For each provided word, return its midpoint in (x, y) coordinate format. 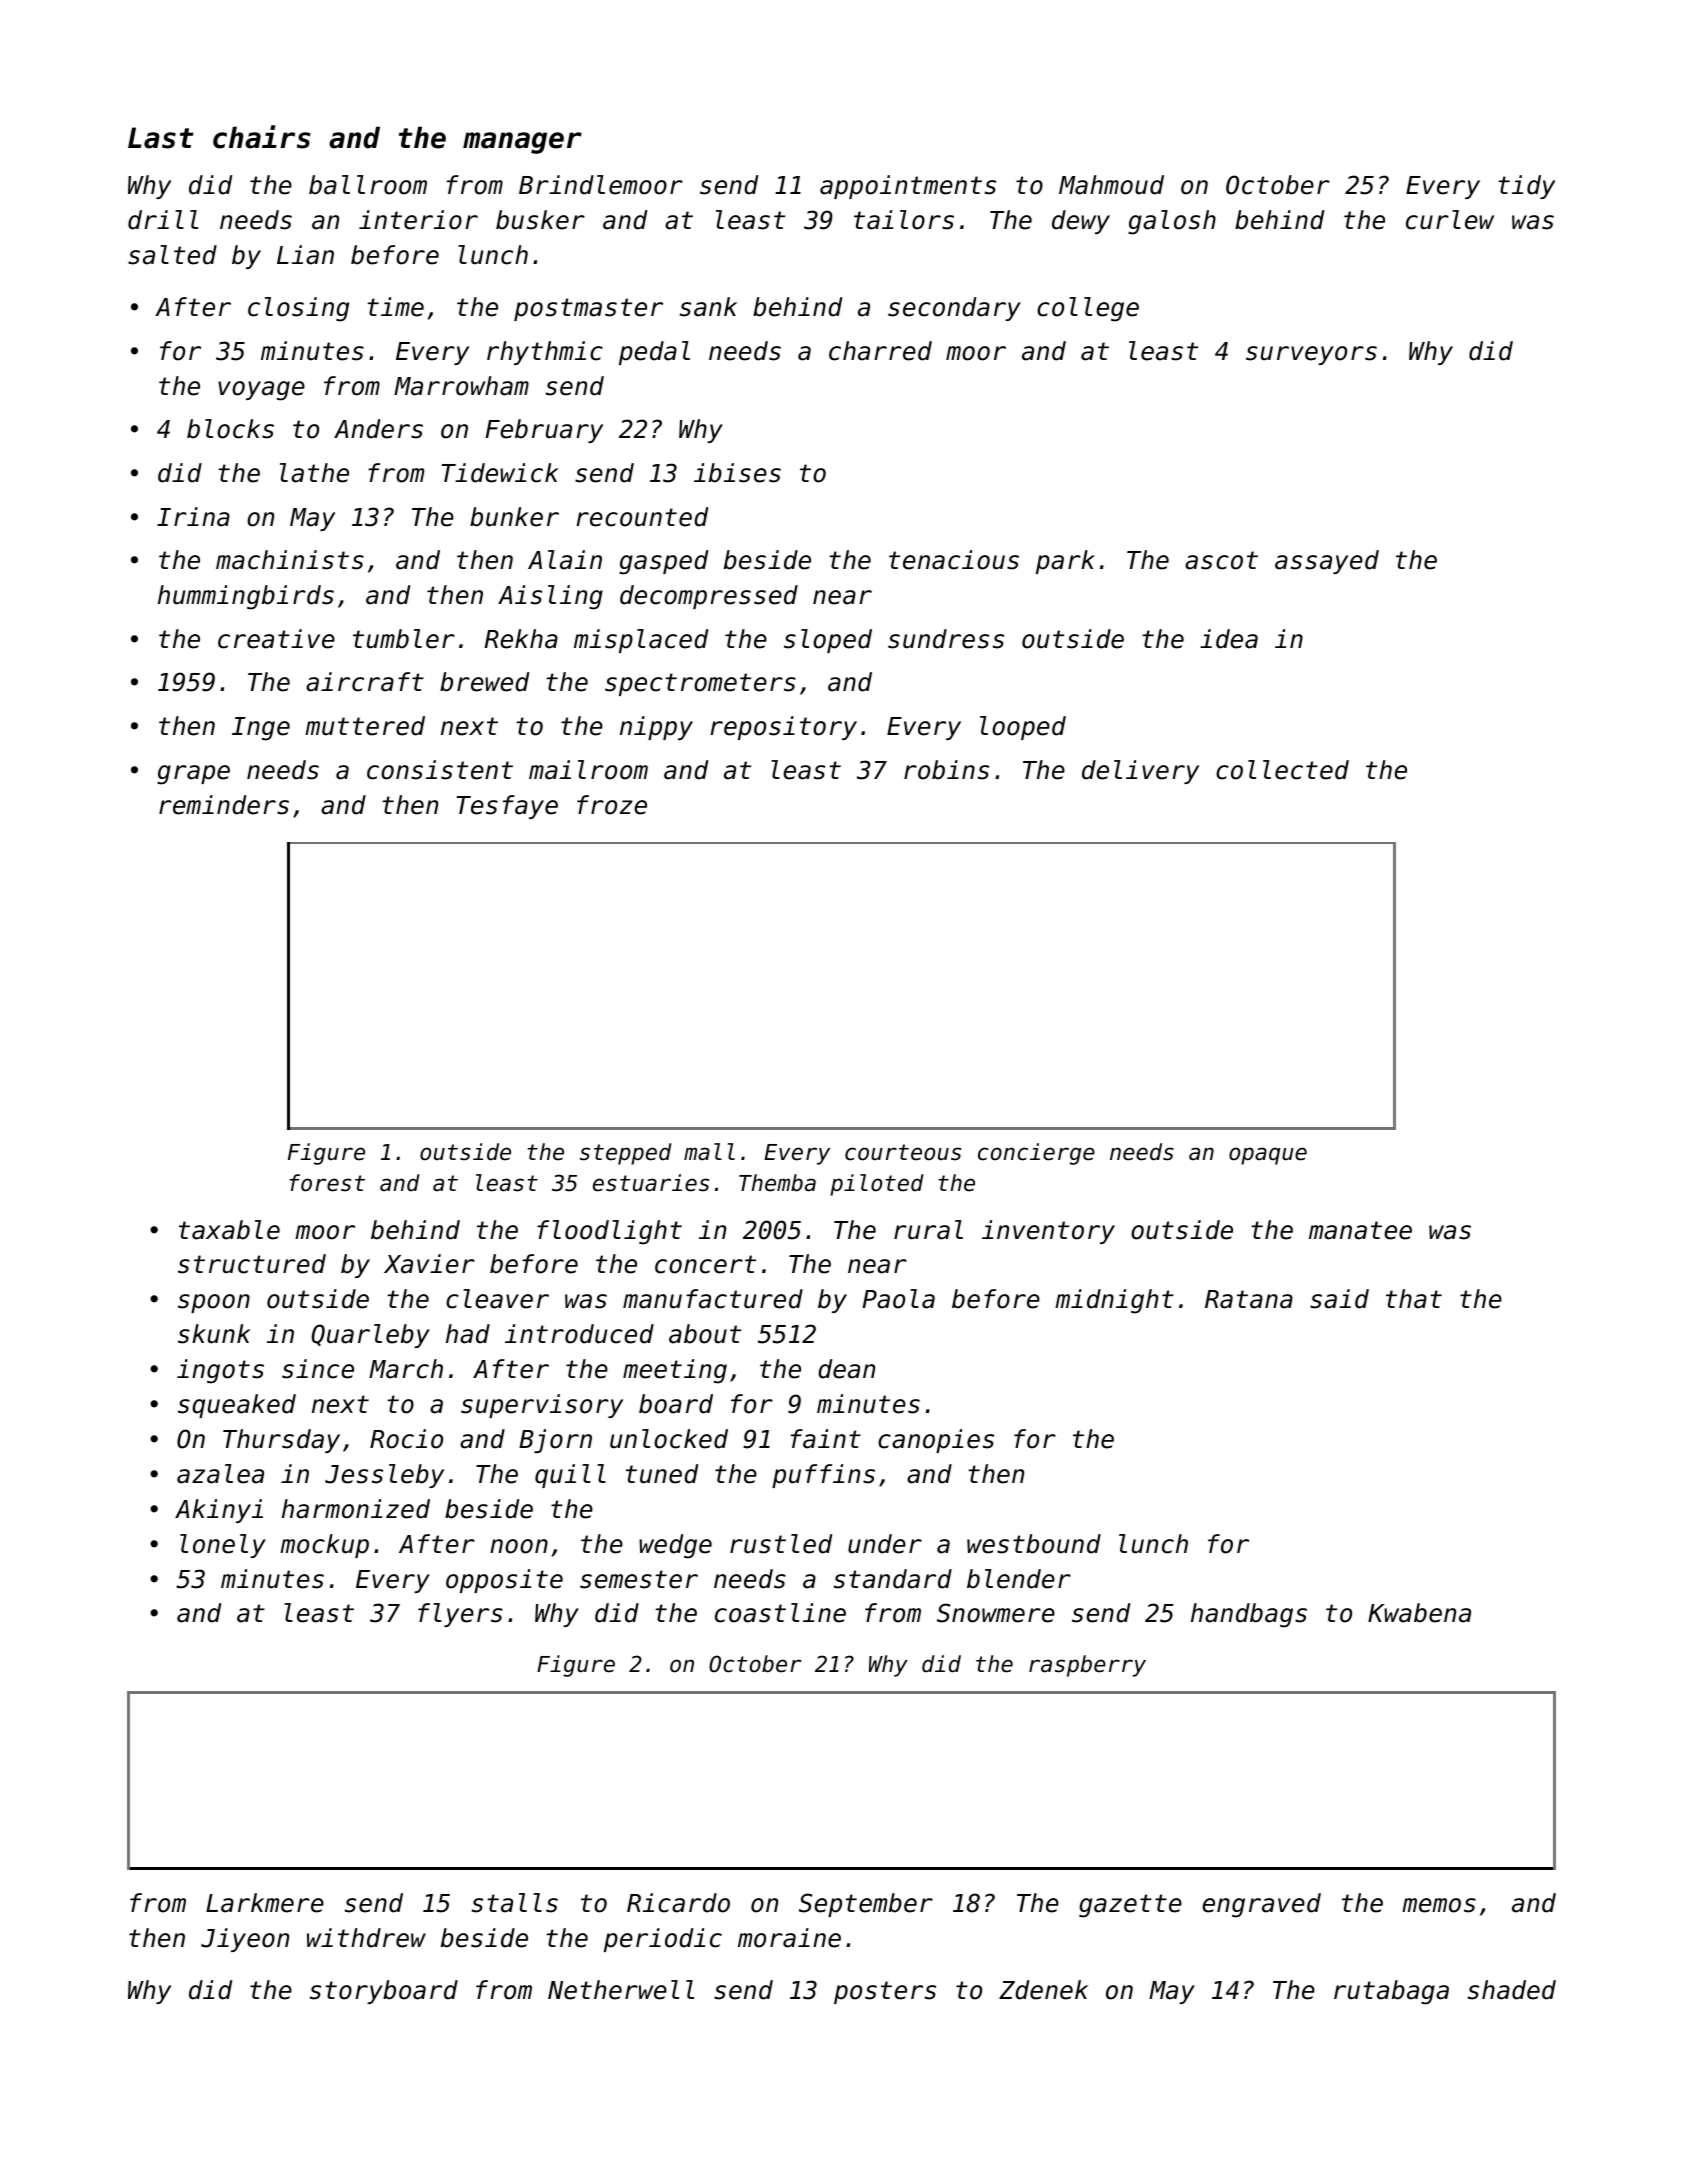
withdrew (366, 1938)
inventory (1048, 1232)
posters (885, 1992)
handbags (1249, 1615)
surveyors (1311, 355)
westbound (1034, 1544)
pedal (654, 353)
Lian (305, 255)
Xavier (429, 1264)
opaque (1268, 1156)
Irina (193, 517)
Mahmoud (1111, 185)
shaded (1512, 1990)
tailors (904, 220)
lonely (223, 1546)
